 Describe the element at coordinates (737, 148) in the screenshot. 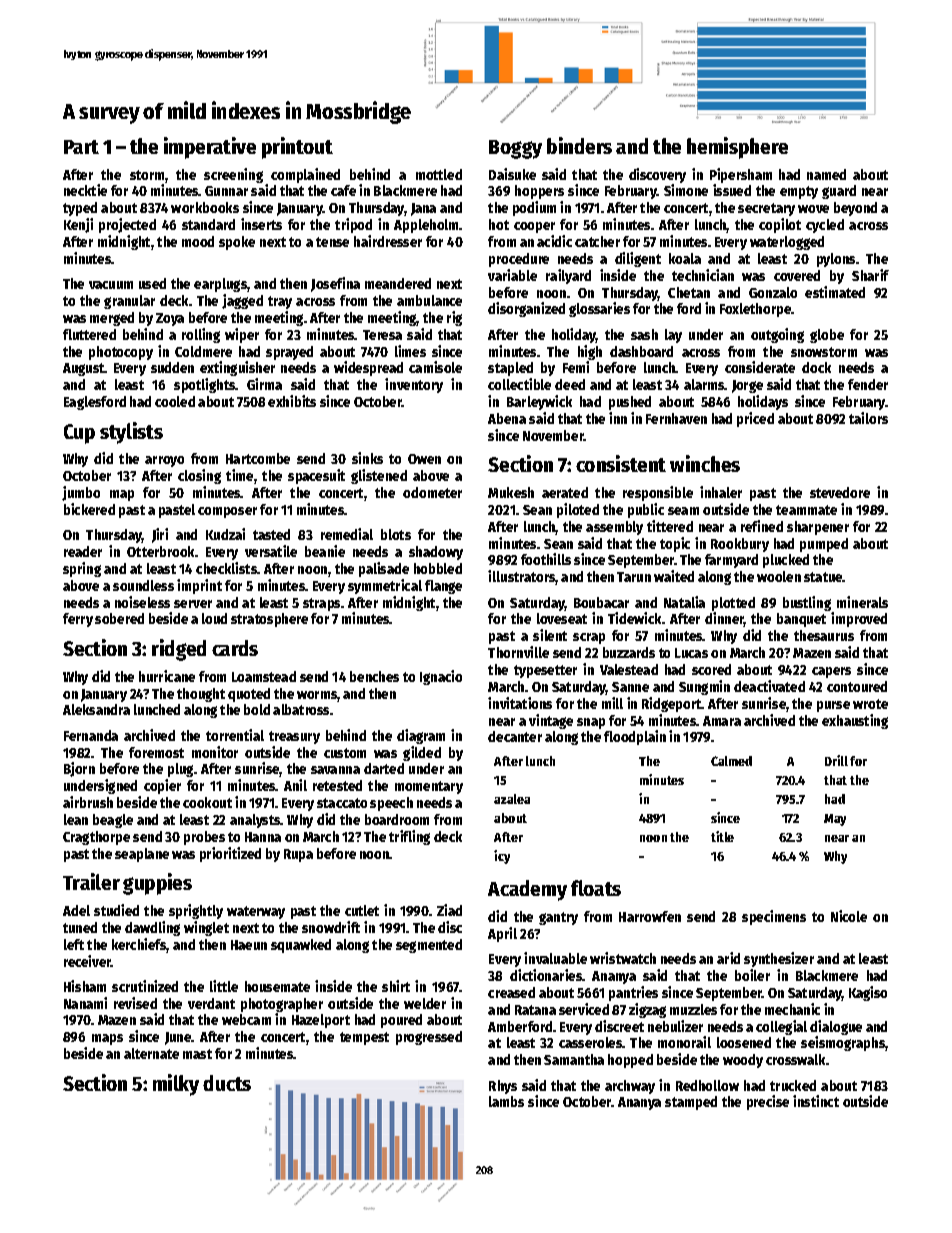

I see `hemisphere` at that location.
